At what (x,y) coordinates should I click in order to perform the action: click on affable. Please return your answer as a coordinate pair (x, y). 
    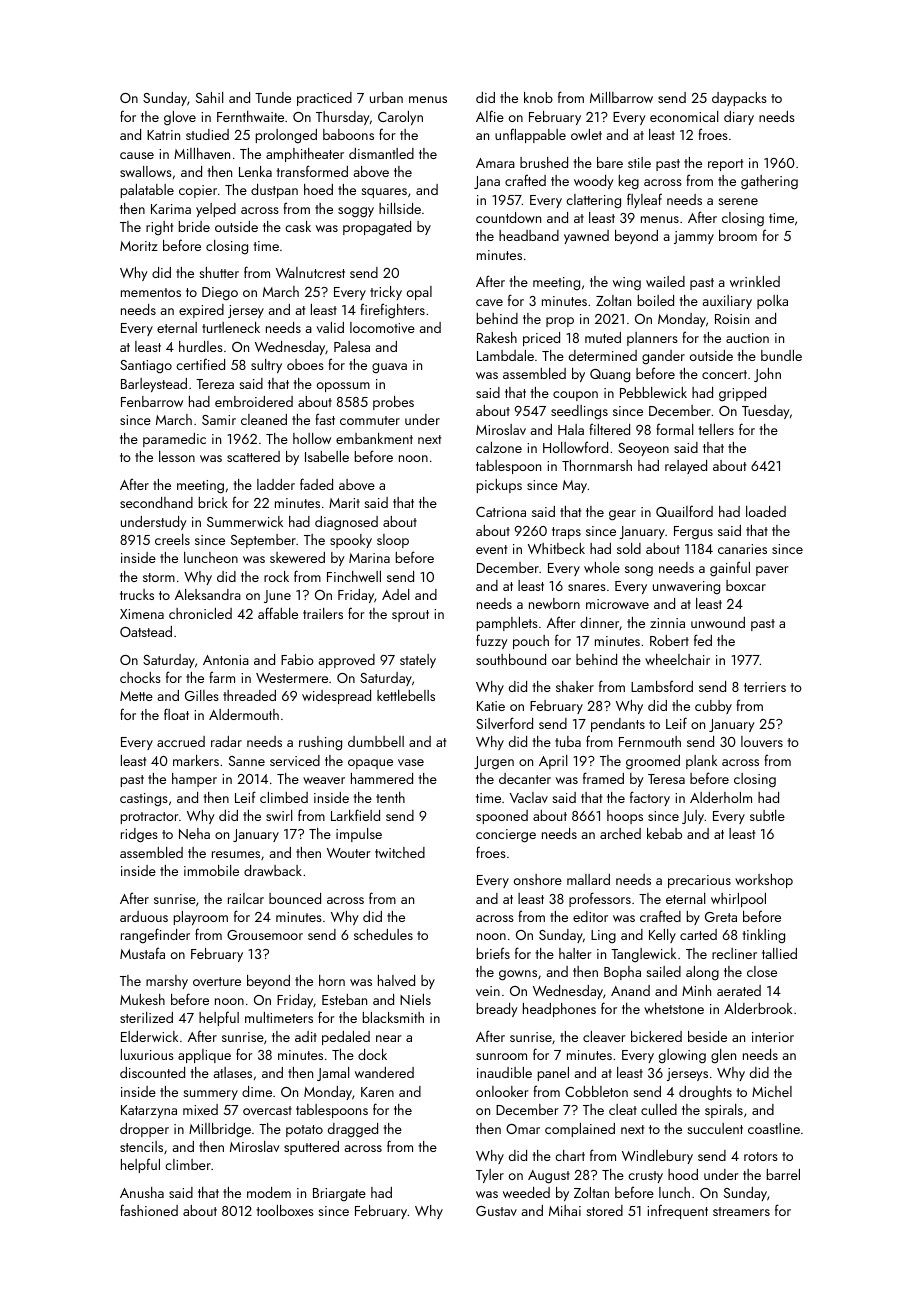
    Looking at the image, I should click on (278, 613).
